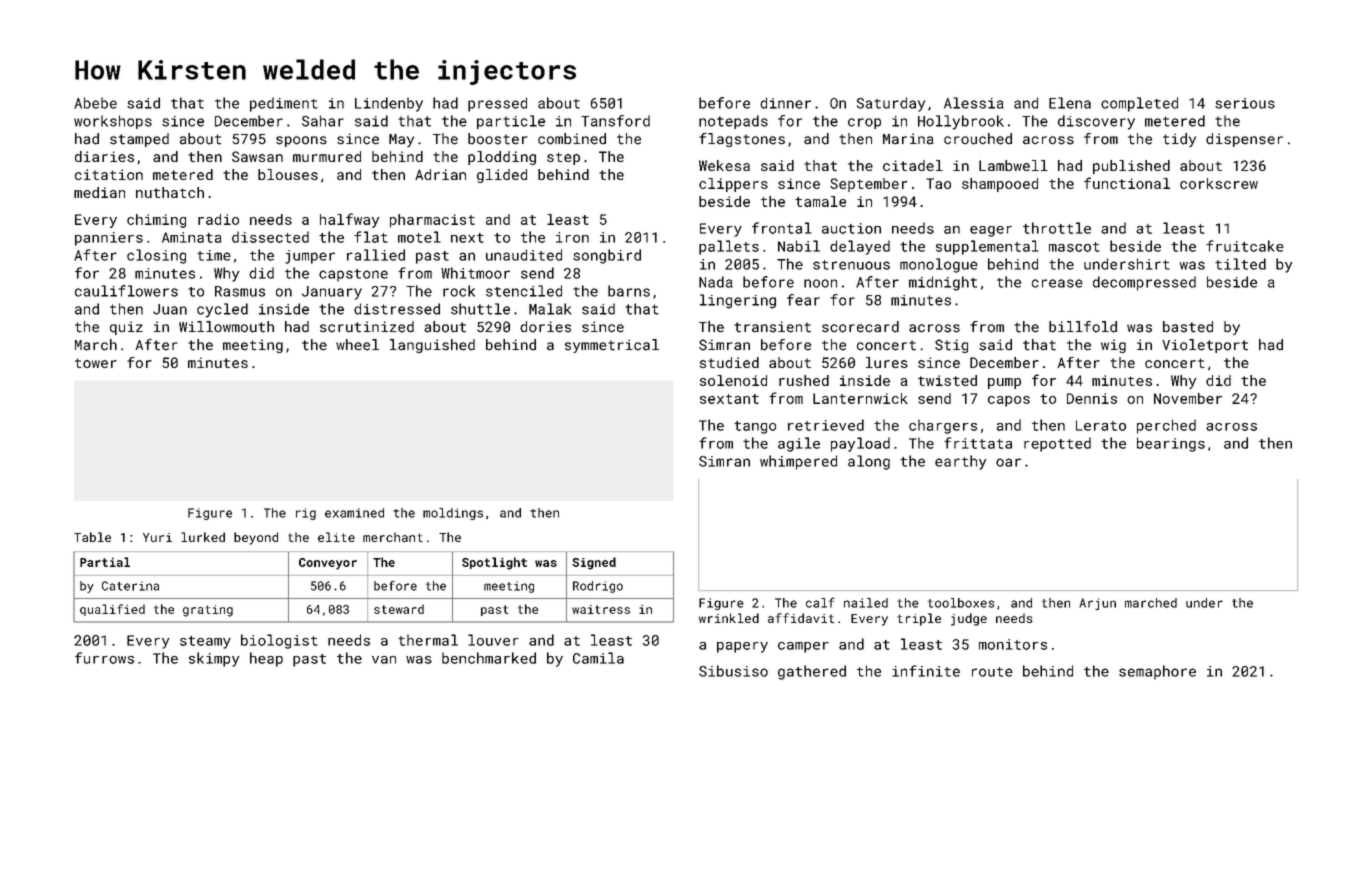  What do you see at coordinates (214, 659) in the page?
I see `skimpy` at bounding box center [214, 659].
